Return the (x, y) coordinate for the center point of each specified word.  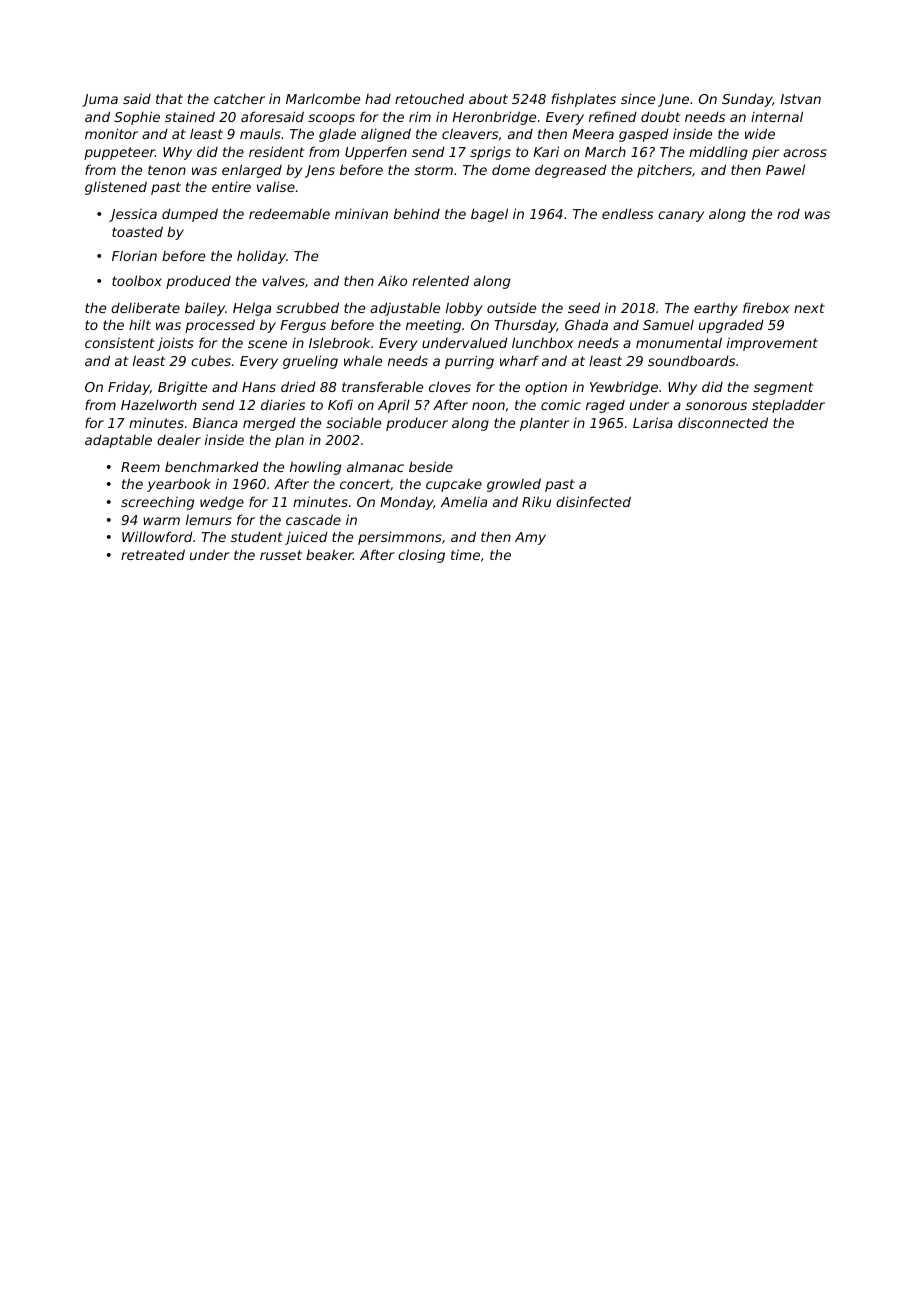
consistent (120, 343)
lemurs (209, 519)
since (638, 98)
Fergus (303, 326)
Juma (100, 100)
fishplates (584, 100)
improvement (772, 344)
